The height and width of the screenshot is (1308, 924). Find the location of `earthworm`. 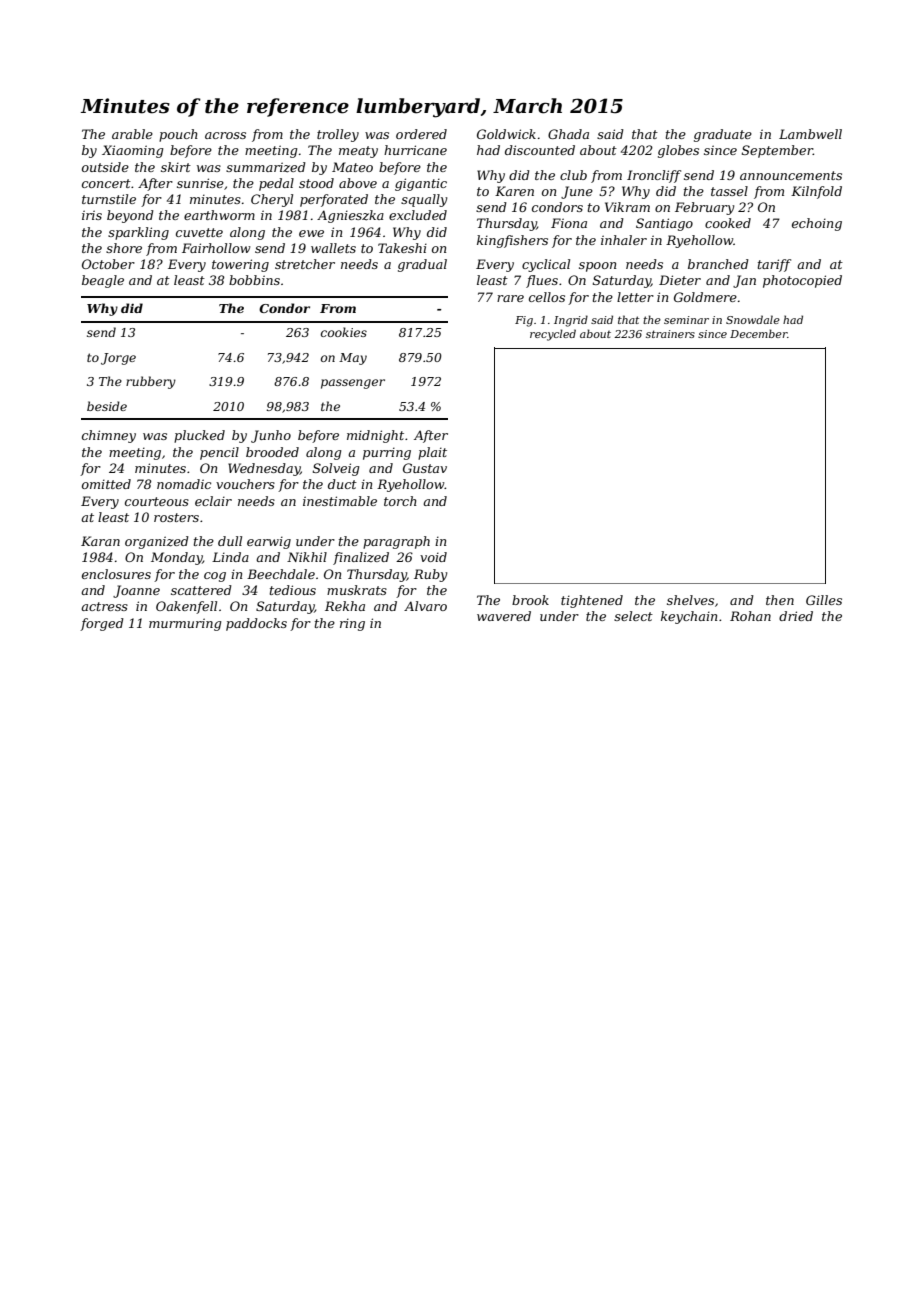

earthworm is located at coordinates (219, 215).
